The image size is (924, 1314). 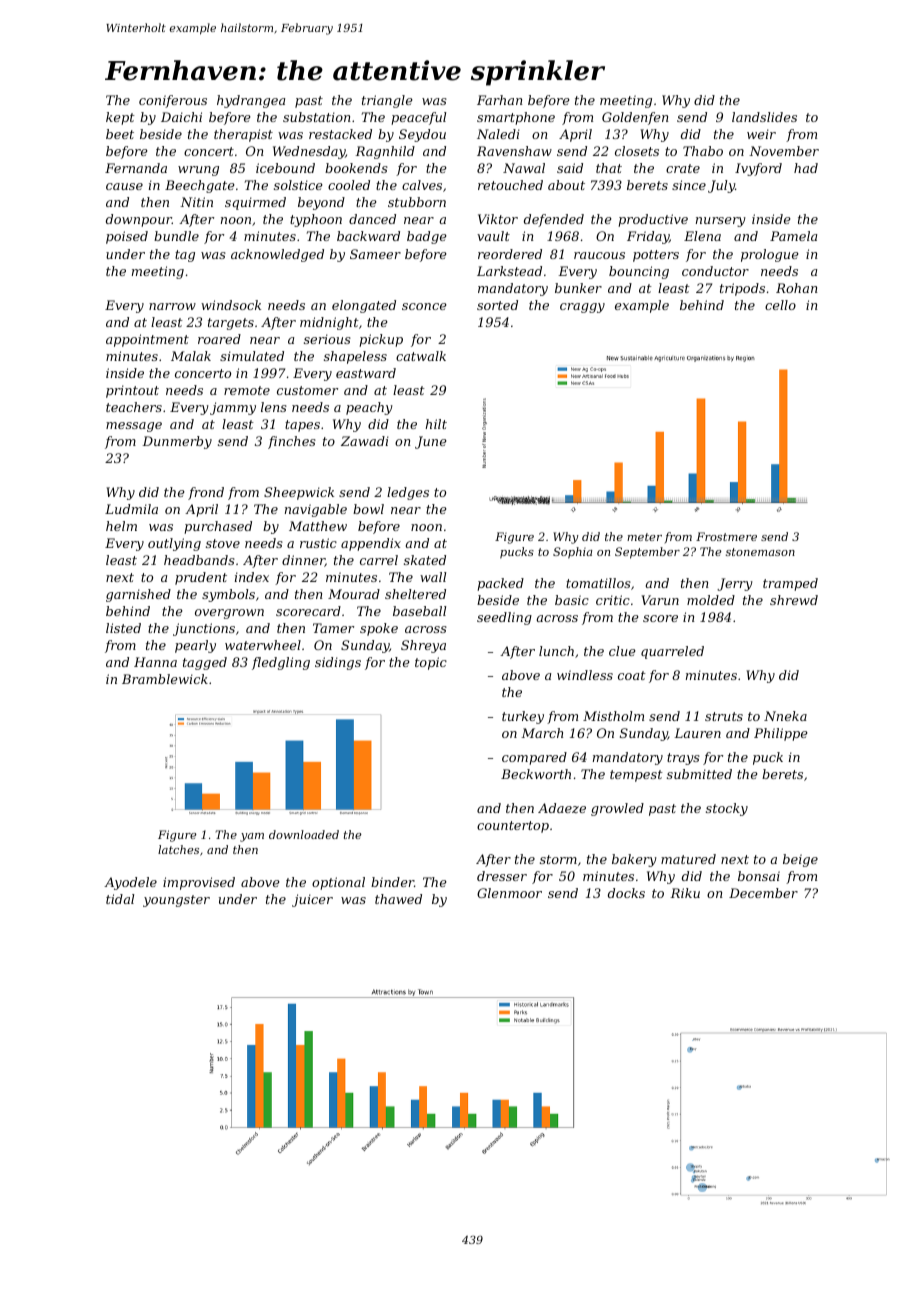 What do you see at coordinates (387, 101) in the image?
I see `triangle` at bounding box center [387, 101].
